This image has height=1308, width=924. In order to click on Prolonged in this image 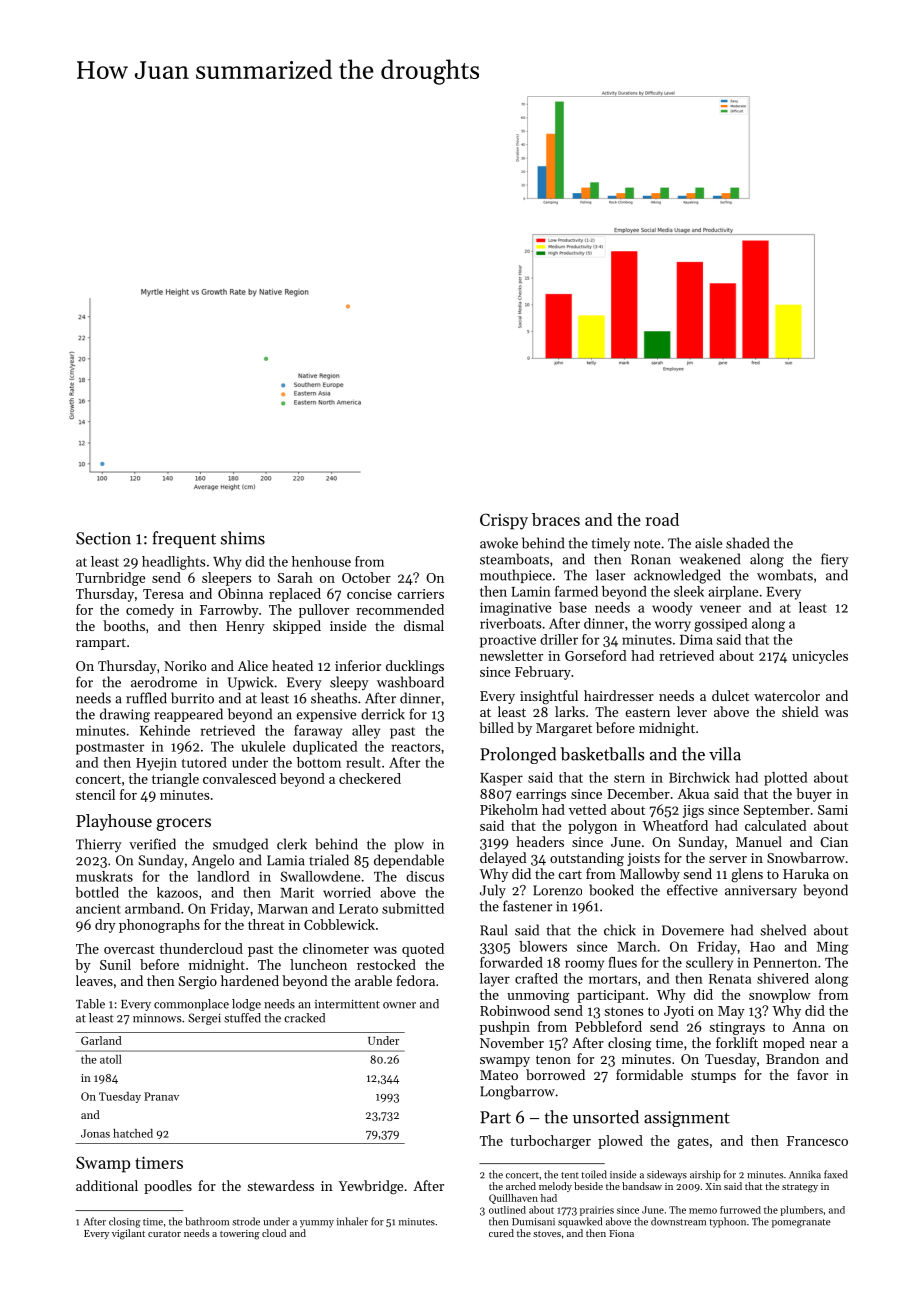, I will do `click(518, 755)`.
